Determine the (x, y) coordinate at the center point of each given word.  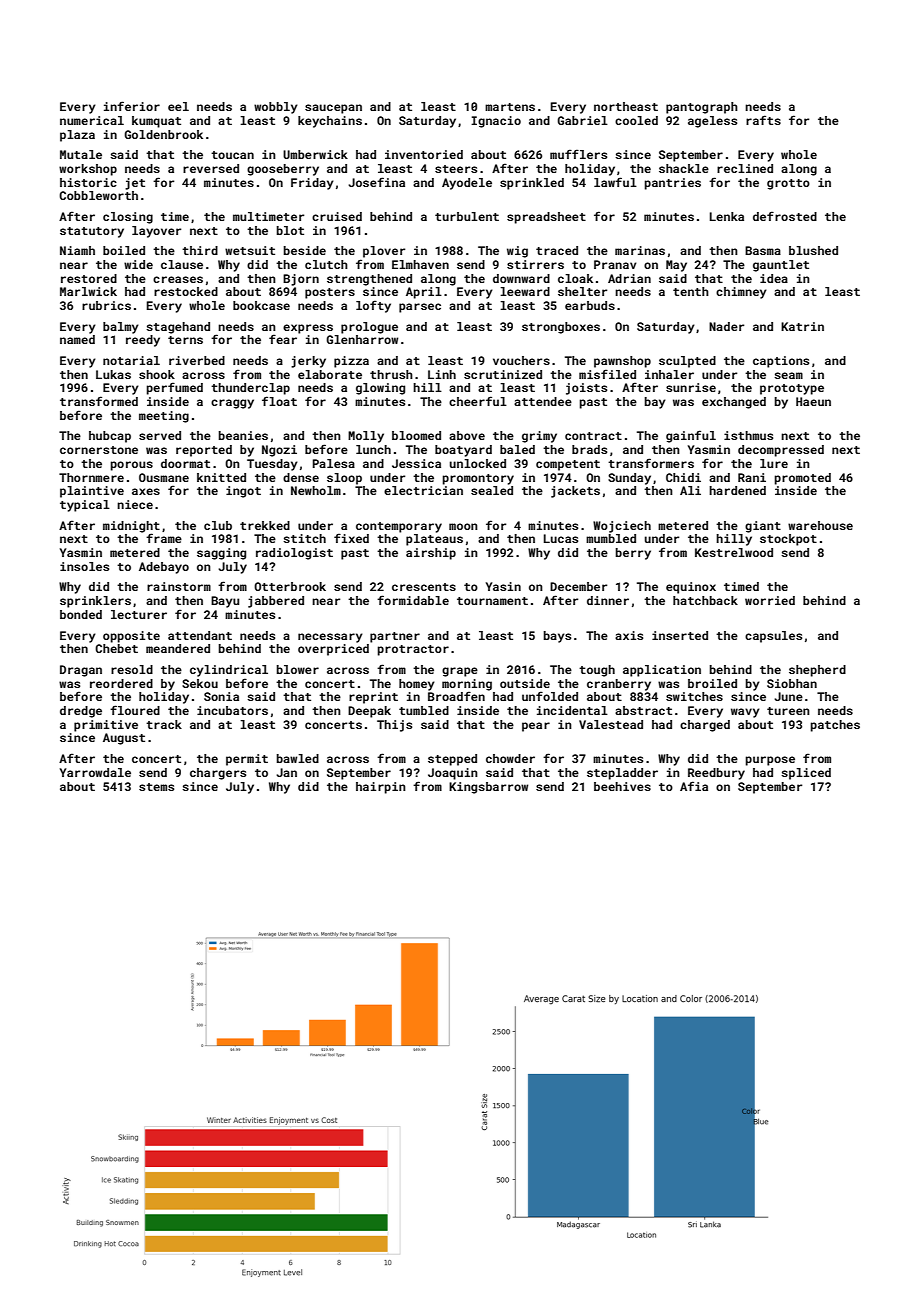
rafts (763, 120)
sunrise (691, 387)
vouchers (521, 360)
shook (157, 374)
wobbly (276, 108)
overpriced (333, 650)
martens (510, 107)
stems (156, 787)
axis (629, 635)
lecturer (139, 614)
